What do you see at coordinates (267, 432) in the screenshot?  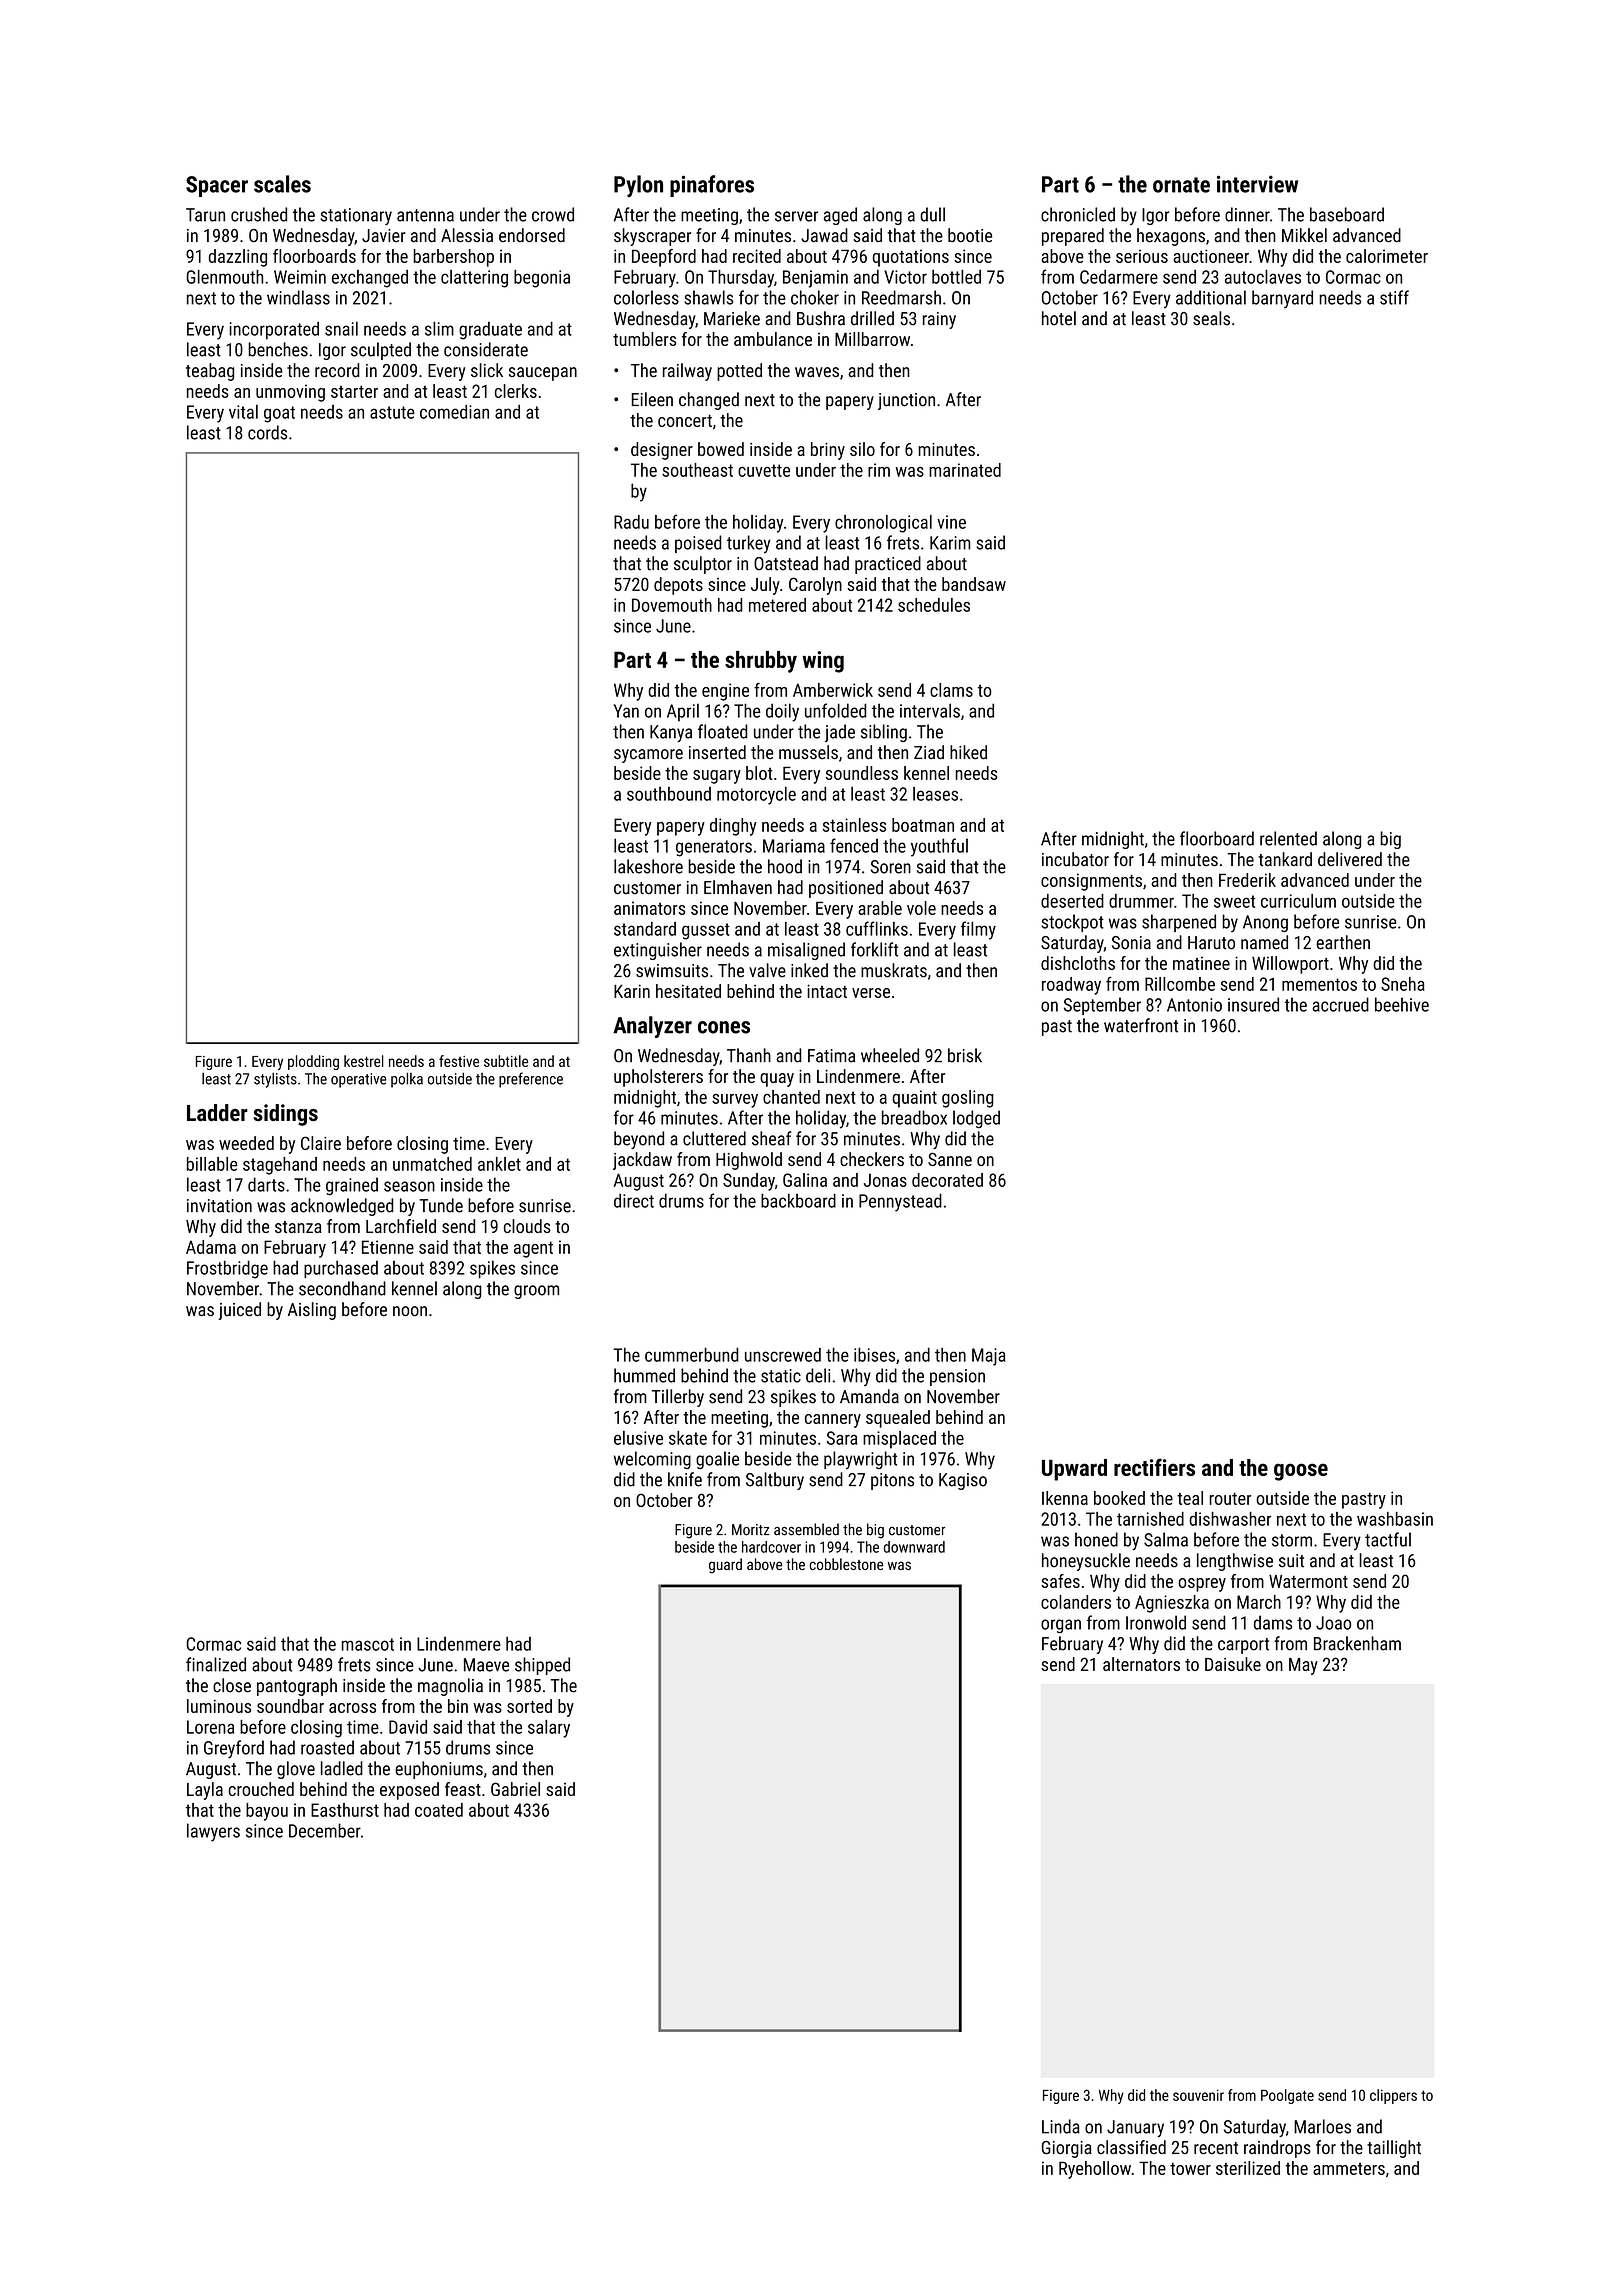 I see `cords` at bounding box center [267, 432].
